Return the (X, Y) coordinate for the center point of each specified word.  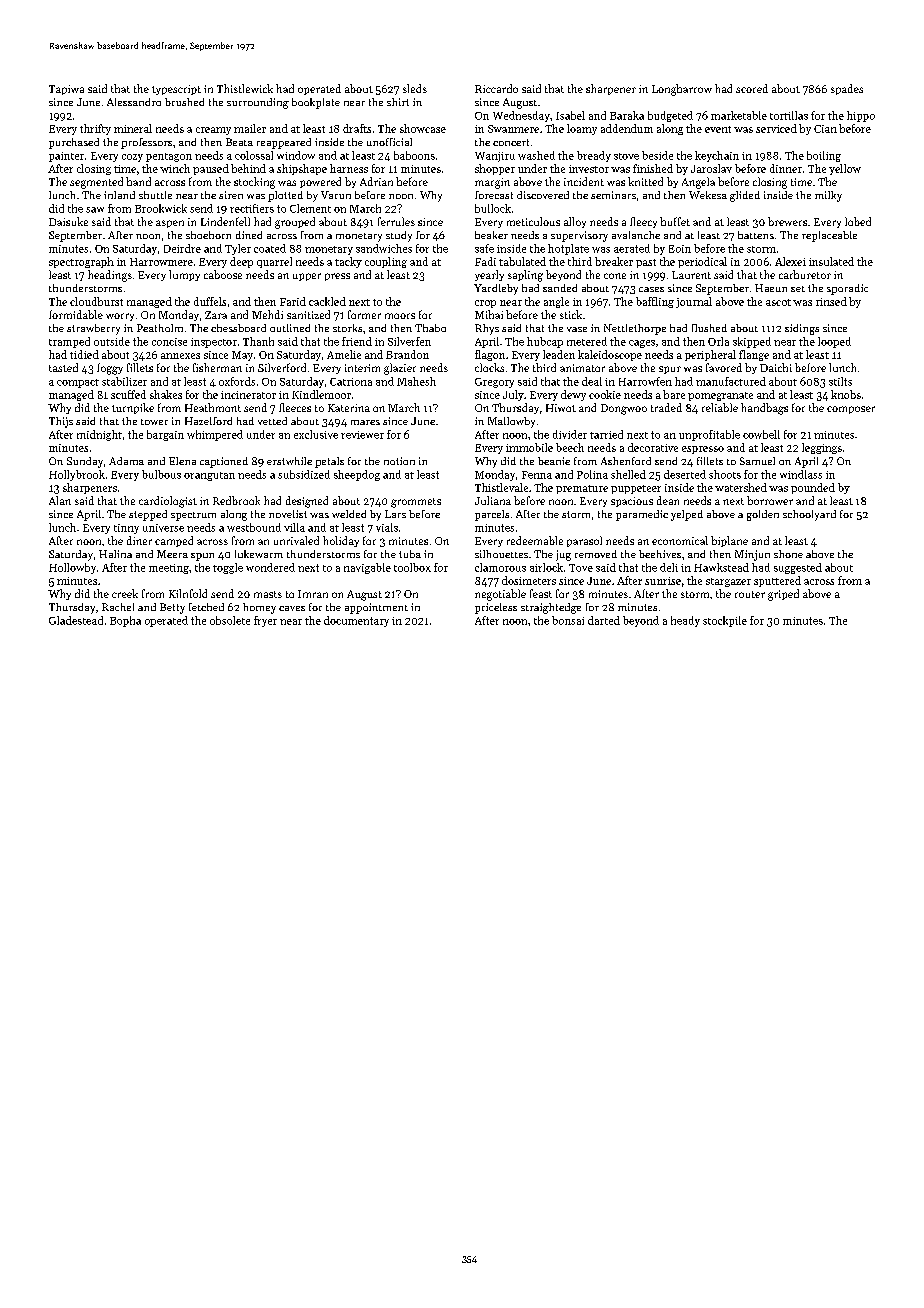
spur (670, 370)
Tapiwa (66, 90)
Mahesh (416, 381)
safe (484, 248)
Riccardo (496, 88)
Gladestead (76, 620)
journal (694, 302)
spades (847, 89)
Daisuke (68, 221)
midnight (99, 435)
